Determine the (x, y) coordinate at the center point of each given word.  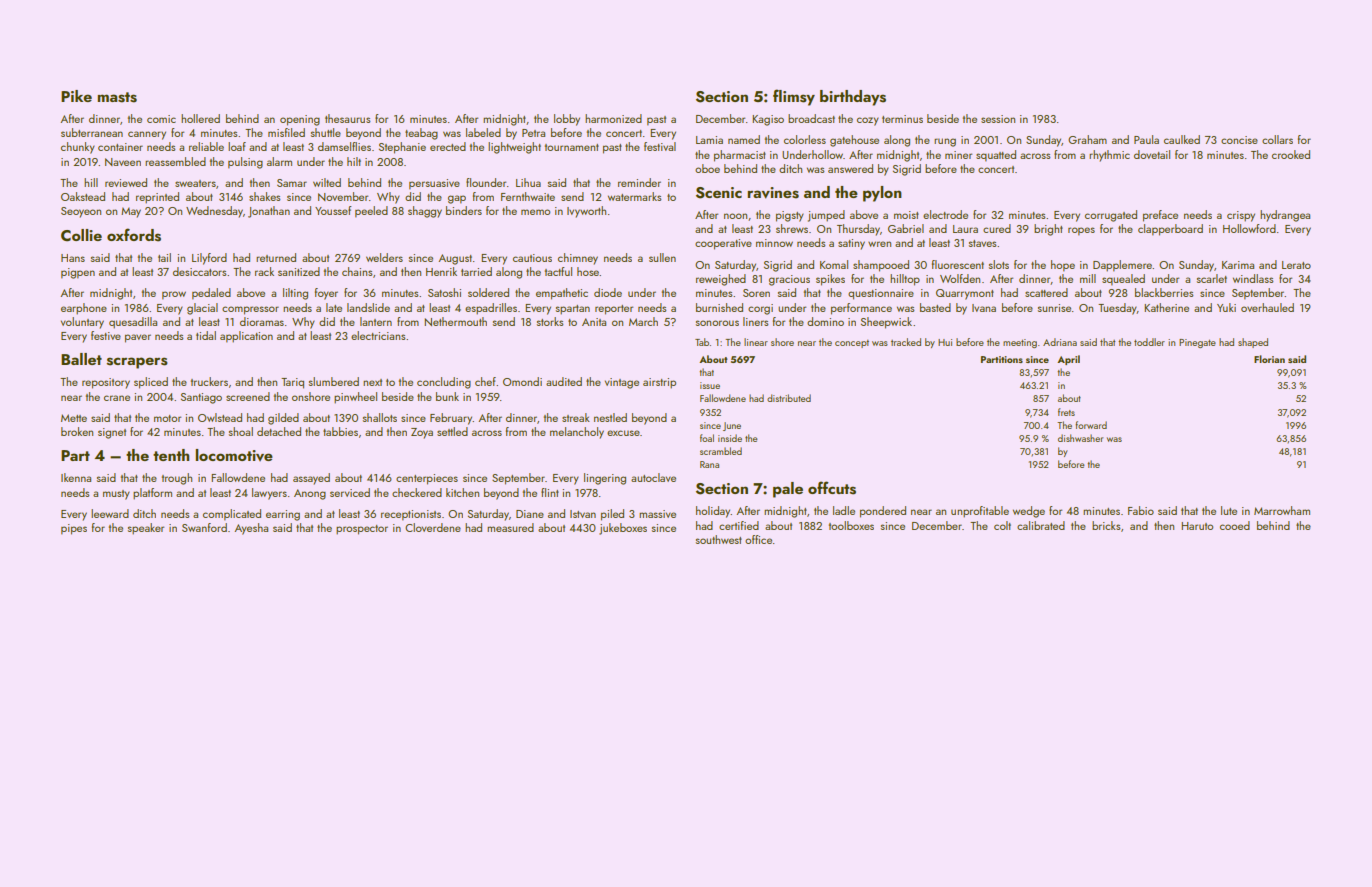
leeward (110, 513)
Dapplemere (1123, 266)
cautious (532, 258)
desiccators (199, 271)
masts (117, 97)
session (998, 119)
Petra (533, 133)
